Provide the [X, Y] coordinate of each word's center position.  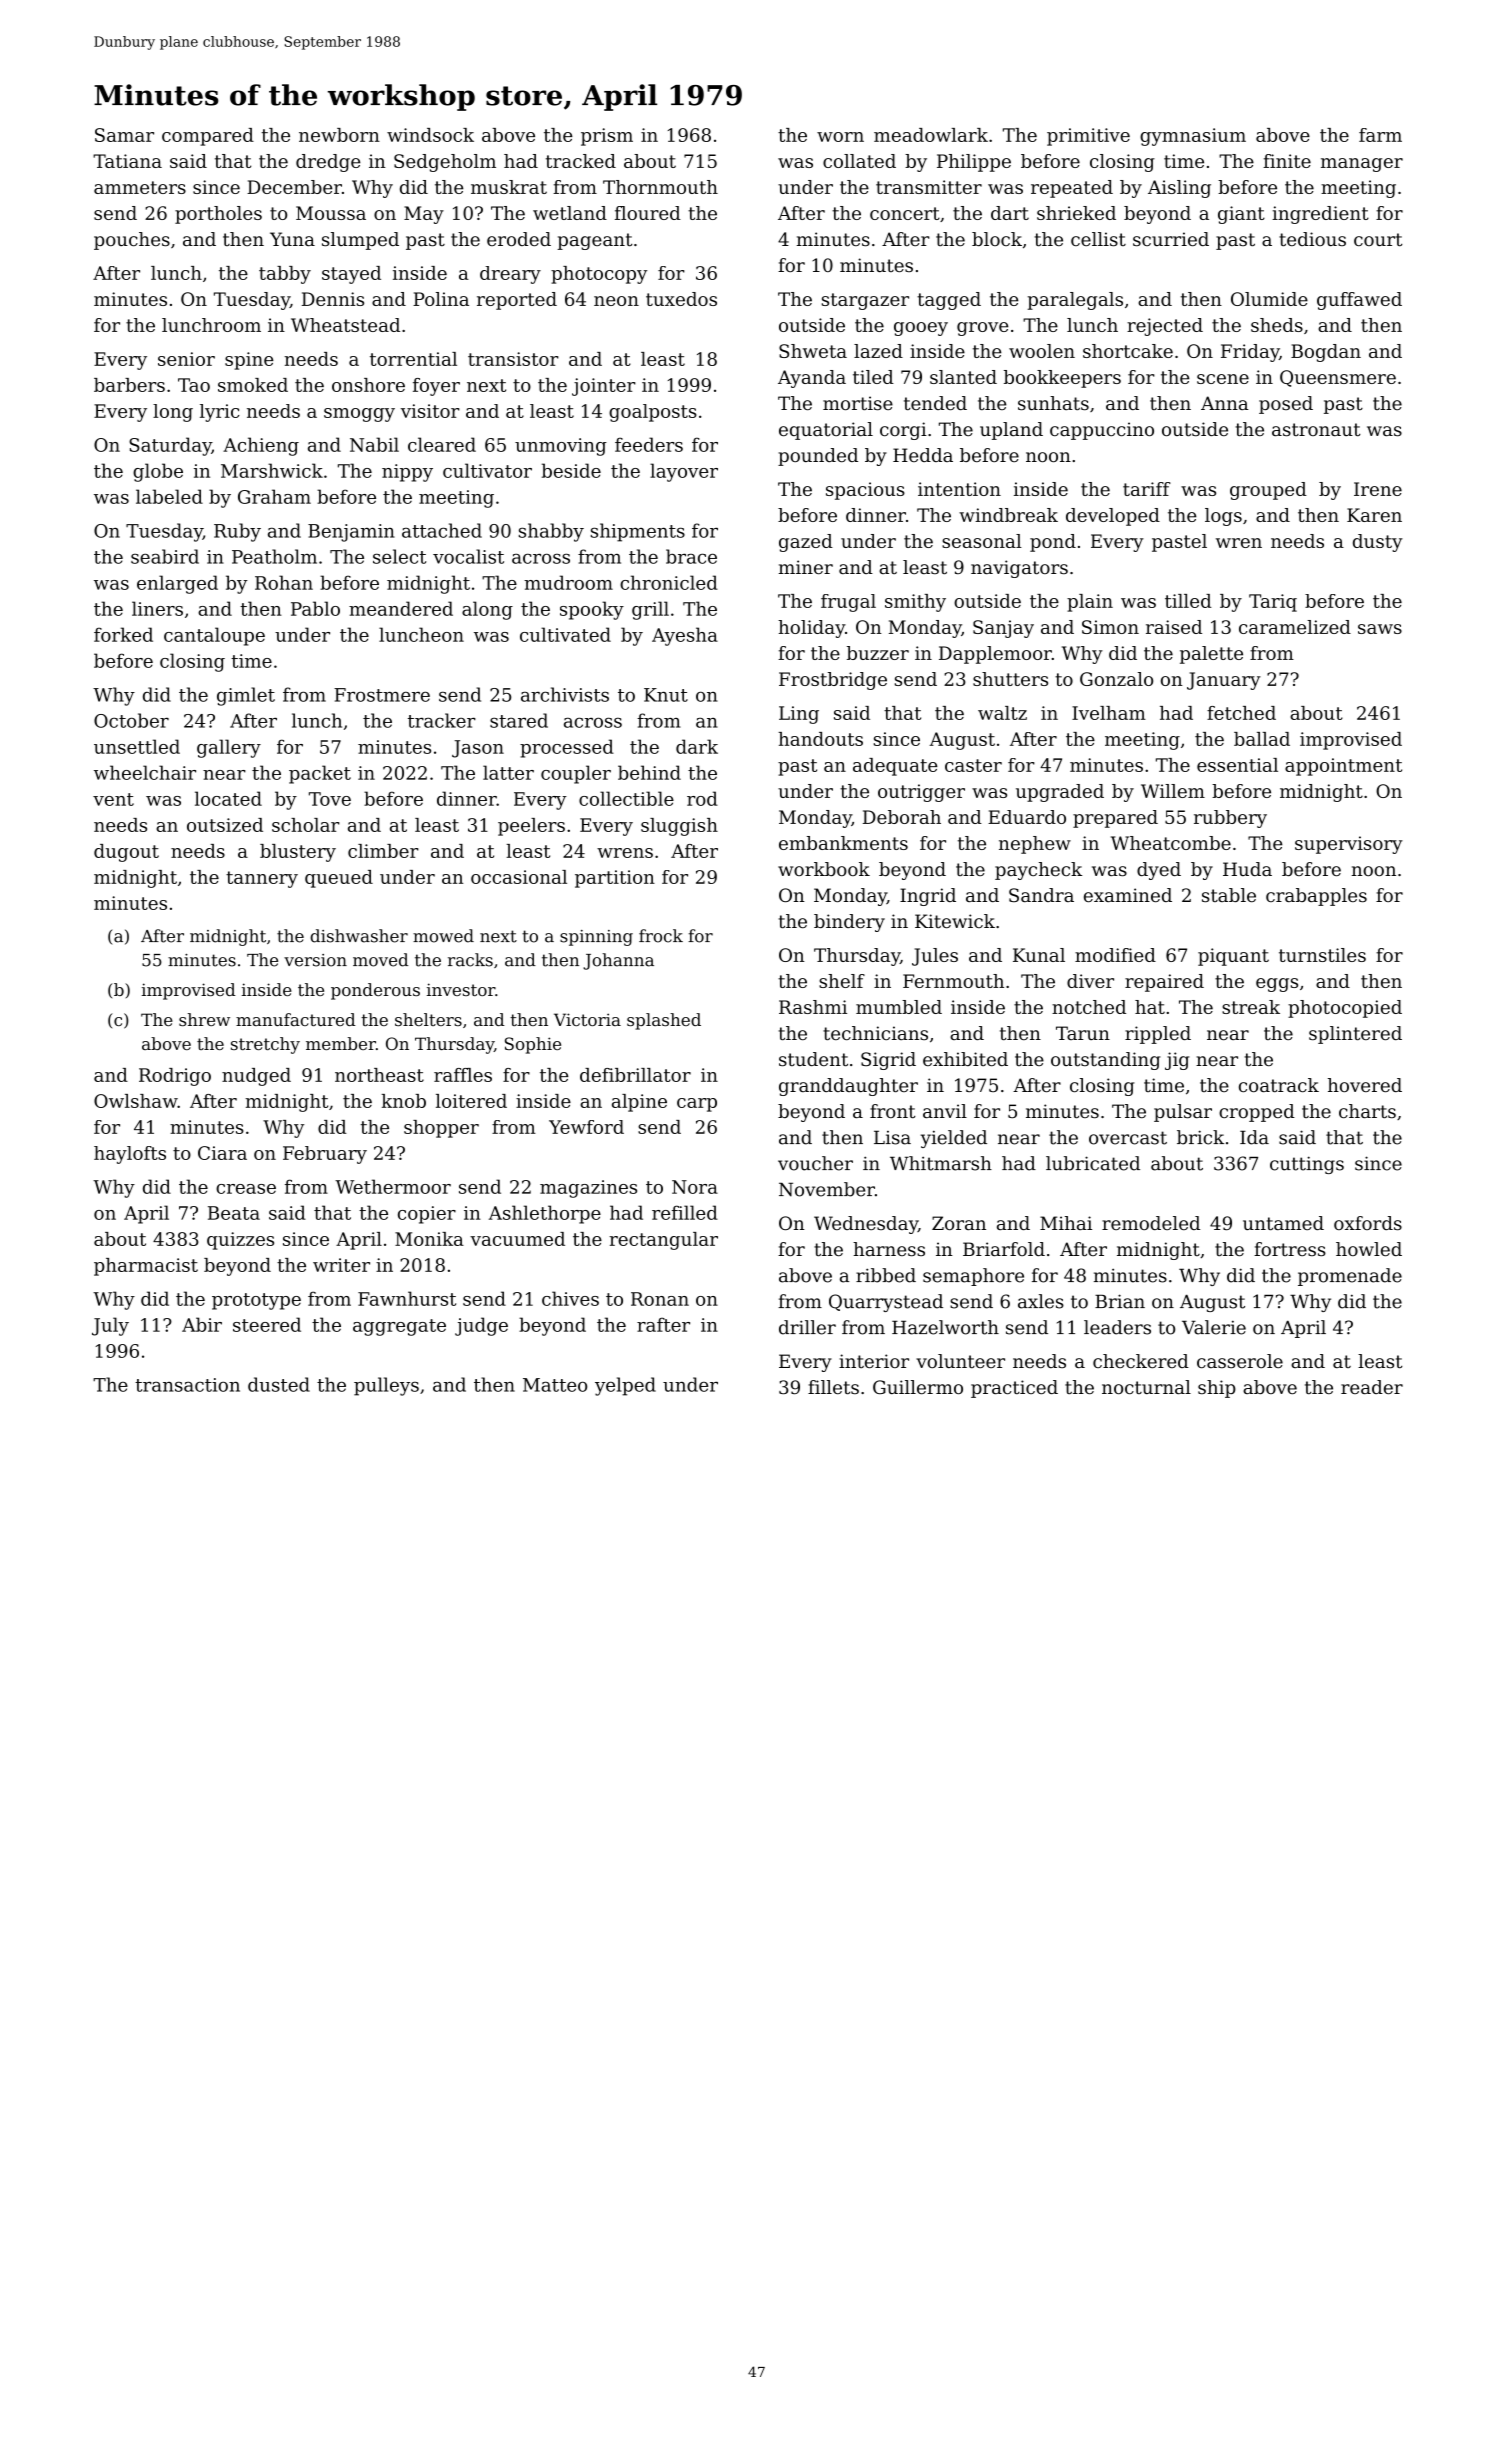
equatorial [826, 431]
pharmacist [146, 1267]
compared [208, 137]
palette [1211, 655]
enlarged [177, 584]
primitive [1088, 137]
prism [607, 137]
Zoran [959, 1223]
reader [1372, 1387]
